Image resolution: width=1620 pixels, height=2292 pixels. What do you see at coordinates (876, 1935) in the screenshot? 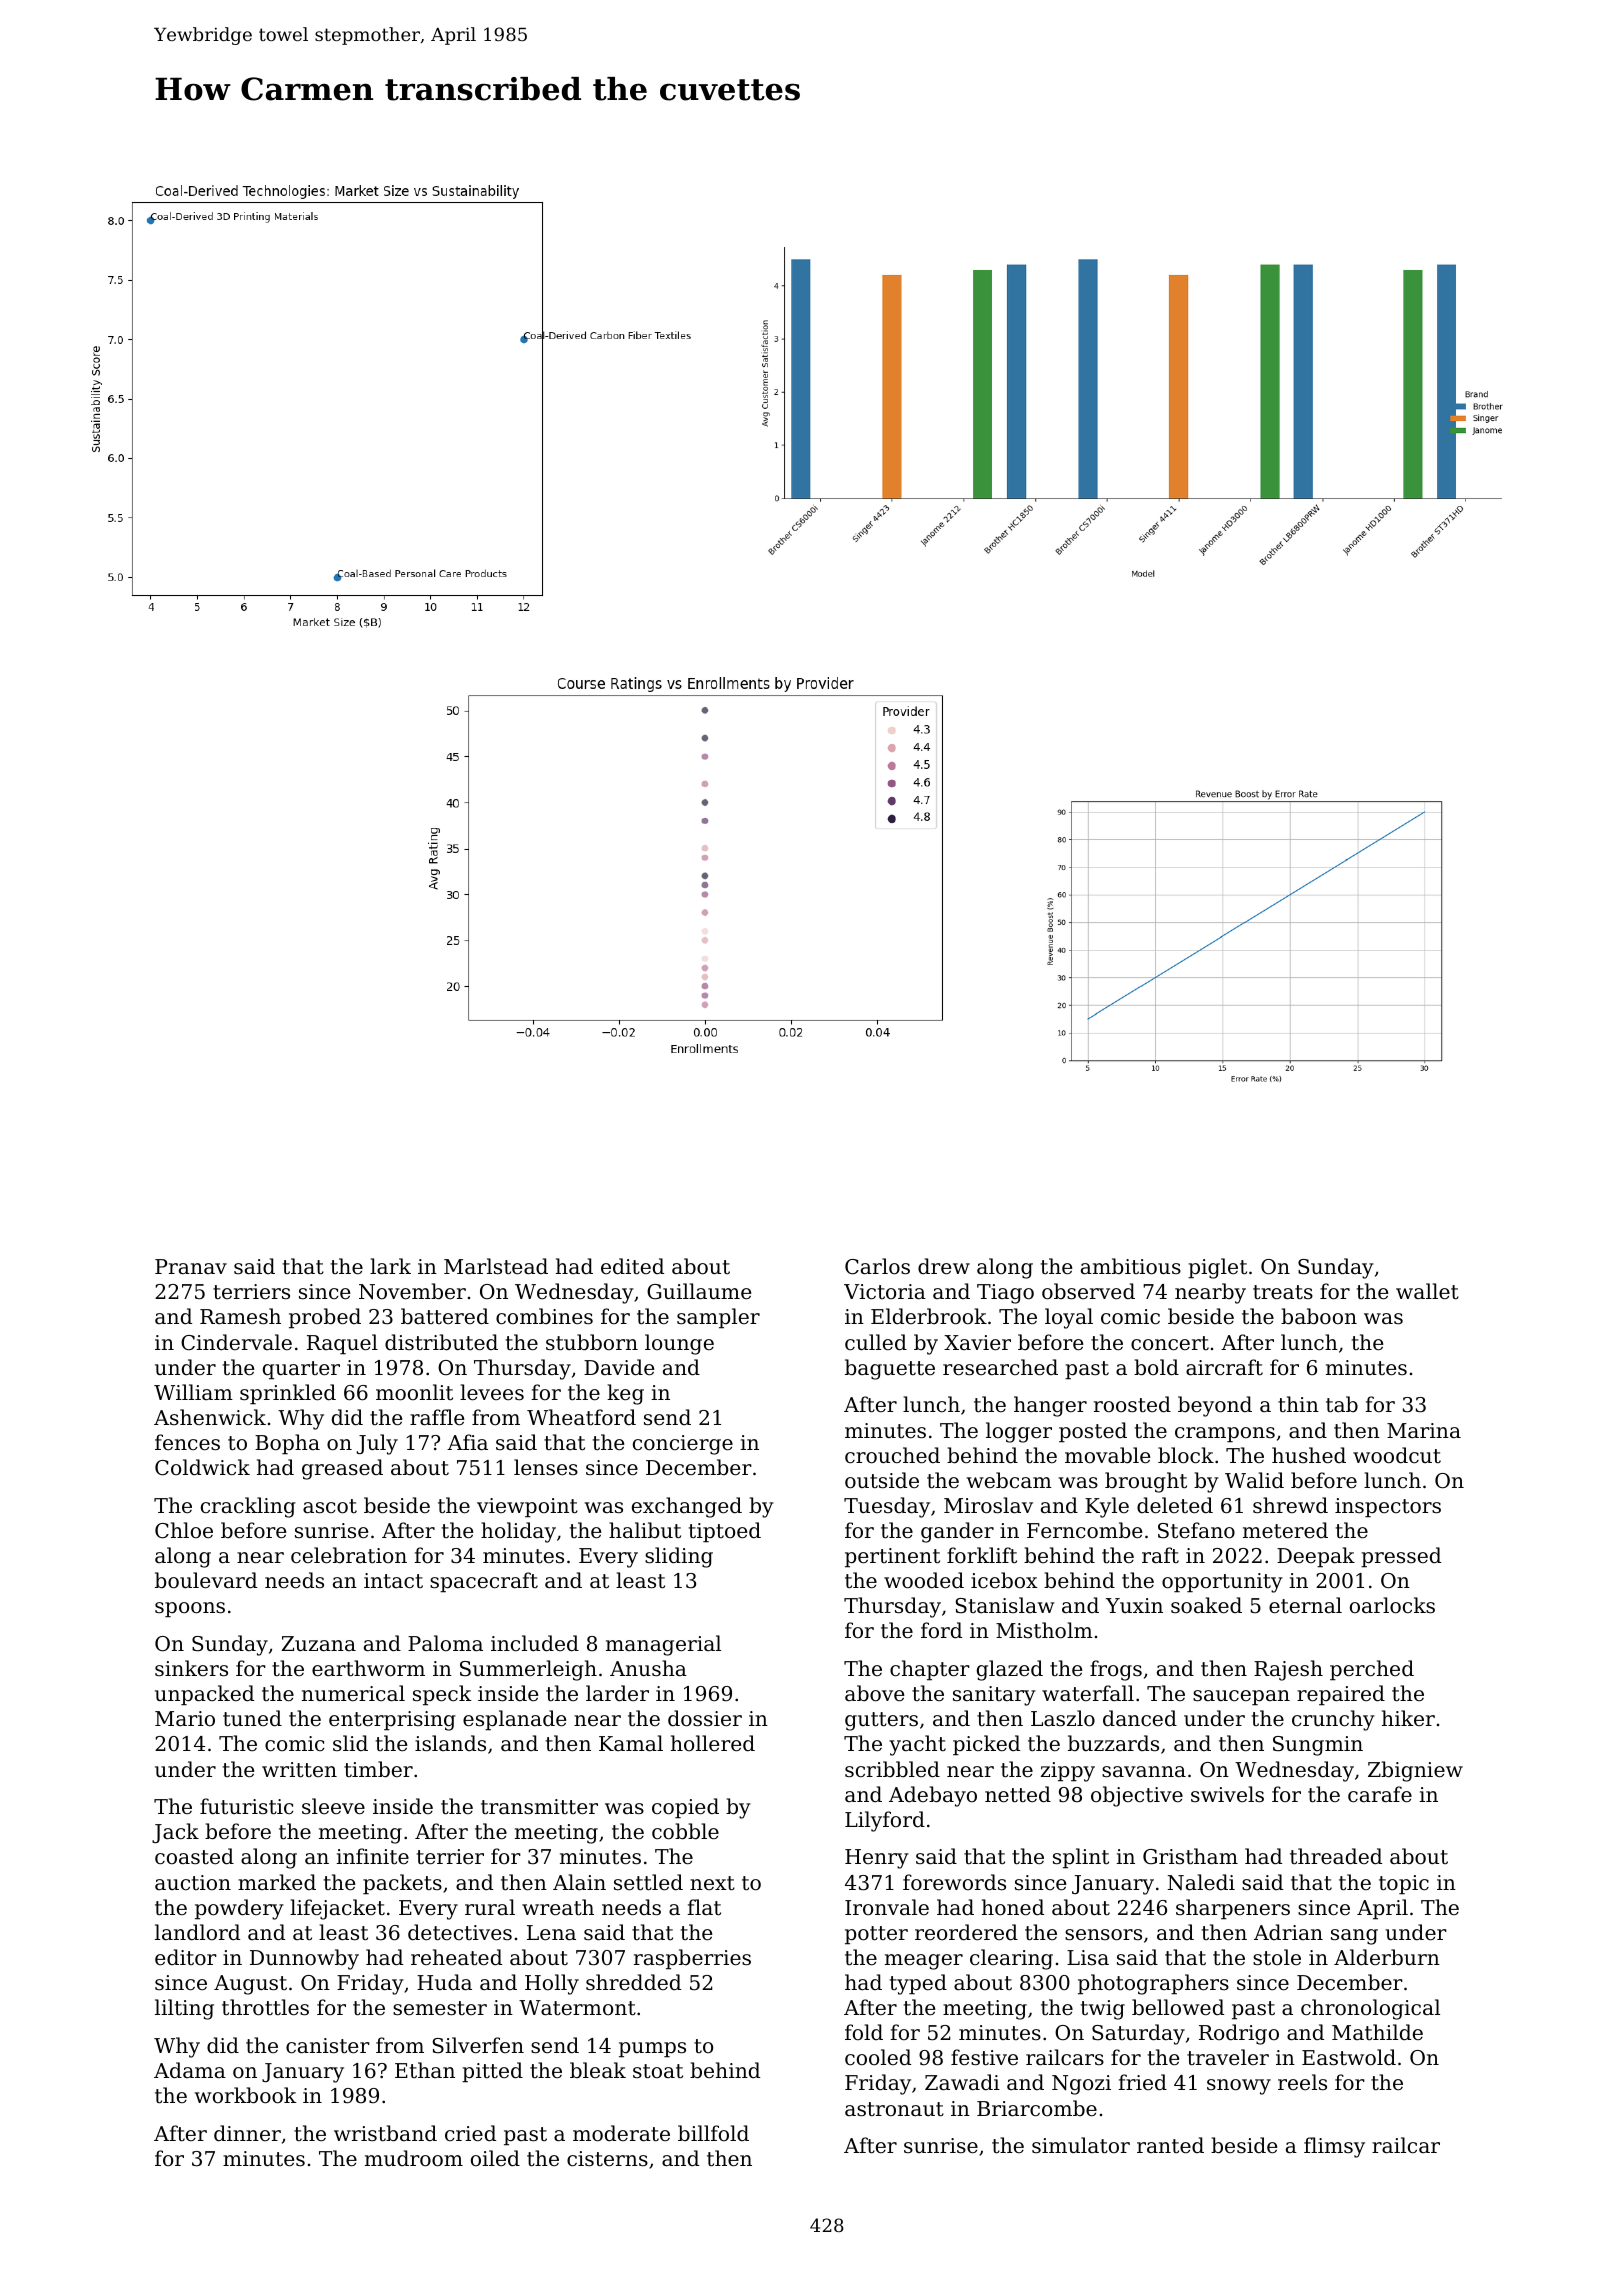
I see `potter` at bounding box center [876, 1935].
